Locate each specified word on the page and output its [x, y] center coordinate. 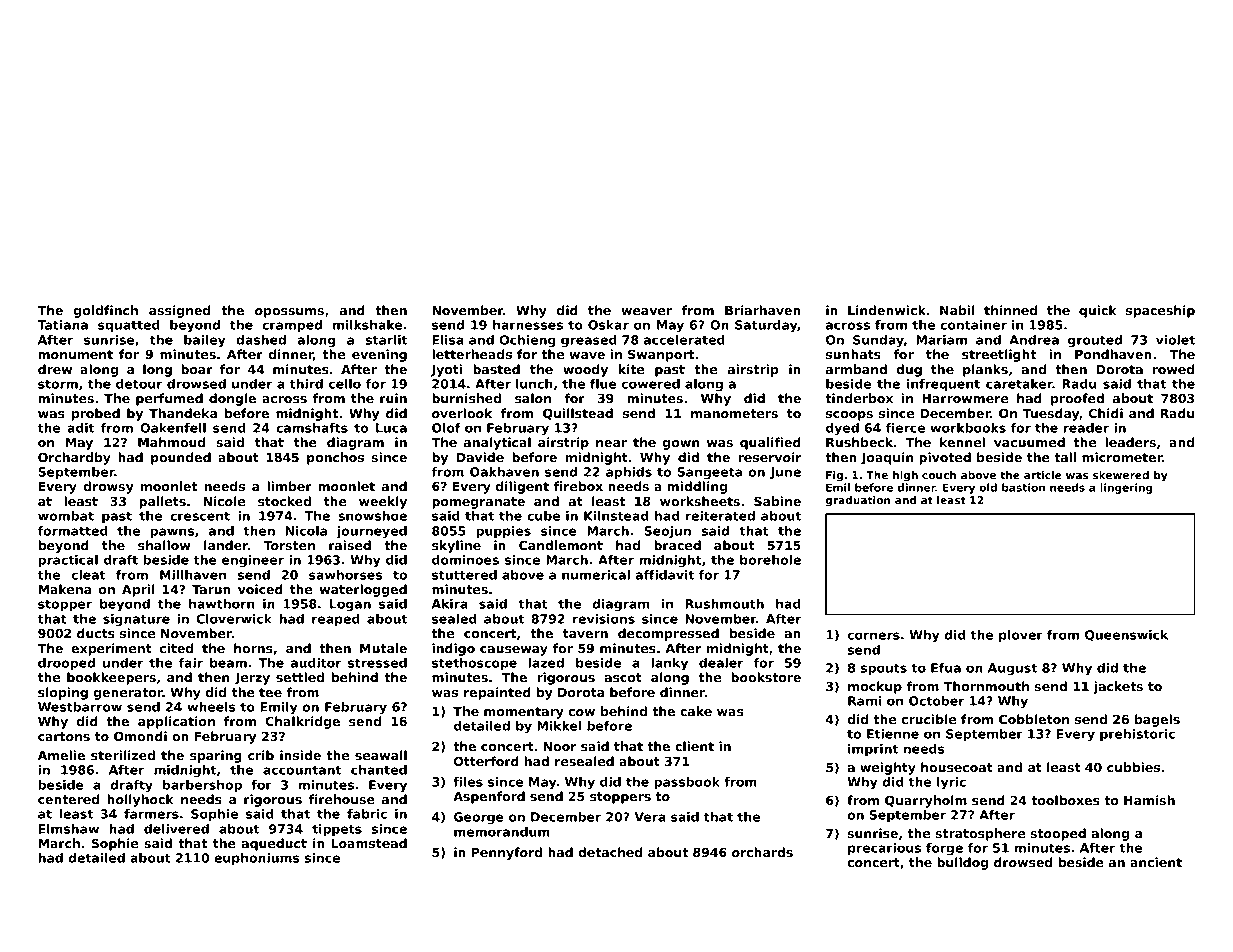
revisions [604, 619]
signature [136, 620]
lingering [1126, 488]
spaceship [1160, 311]
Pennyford [507, 853]
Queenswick [1126, 636]
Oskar [608, 325]
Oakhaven [504, 472]
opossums [289, 313]
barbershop [202, 786]
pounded [181, 458]
